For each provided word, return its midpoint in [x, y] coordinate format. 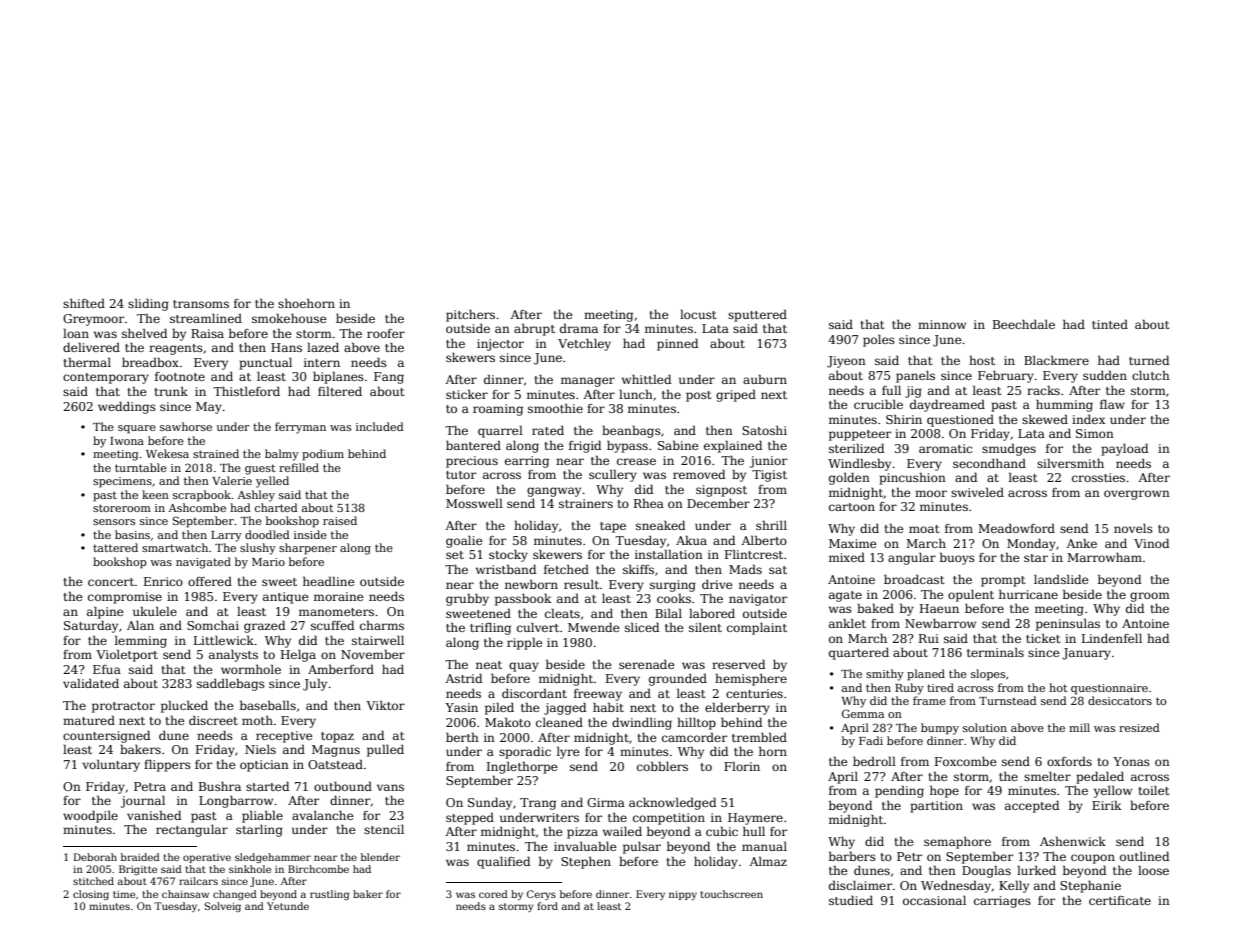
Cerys [541, 895]
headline [329, 581]
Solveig [223, 907]
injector [500, 345]
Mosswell [474, 503]
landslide [1061, 579]
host [982, 360]
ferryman [300, 428]
